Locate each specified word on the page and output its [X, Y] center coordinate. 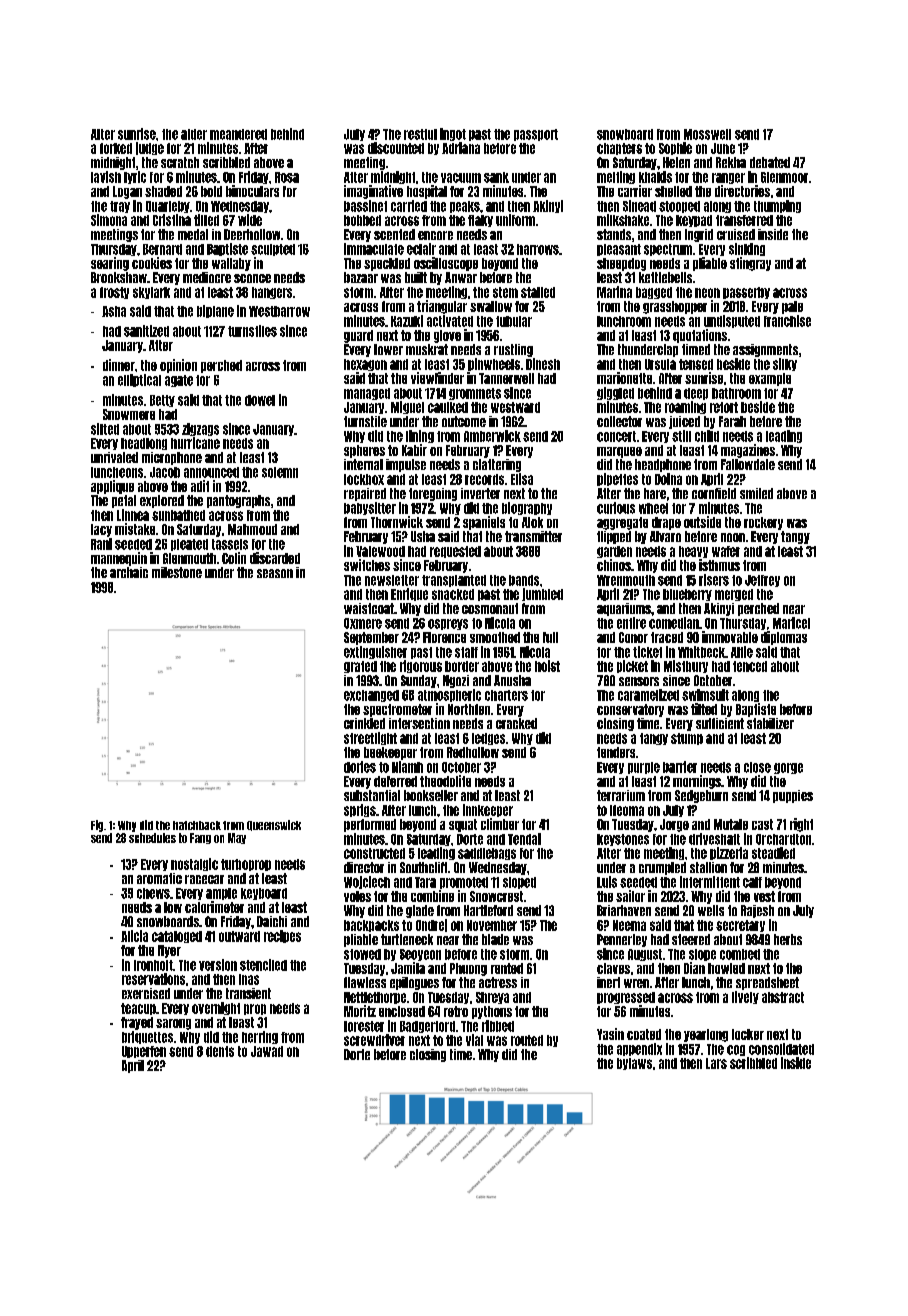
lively [745, 997]
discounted [396, 148]
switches [367, 565]
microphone [172, 458]
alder [194, 134]
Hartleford [488, 910]
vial [474, 1040]
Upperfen [144, 1052]
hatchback [197, 825]
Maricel [791, 623]
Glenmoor [784, 177]
